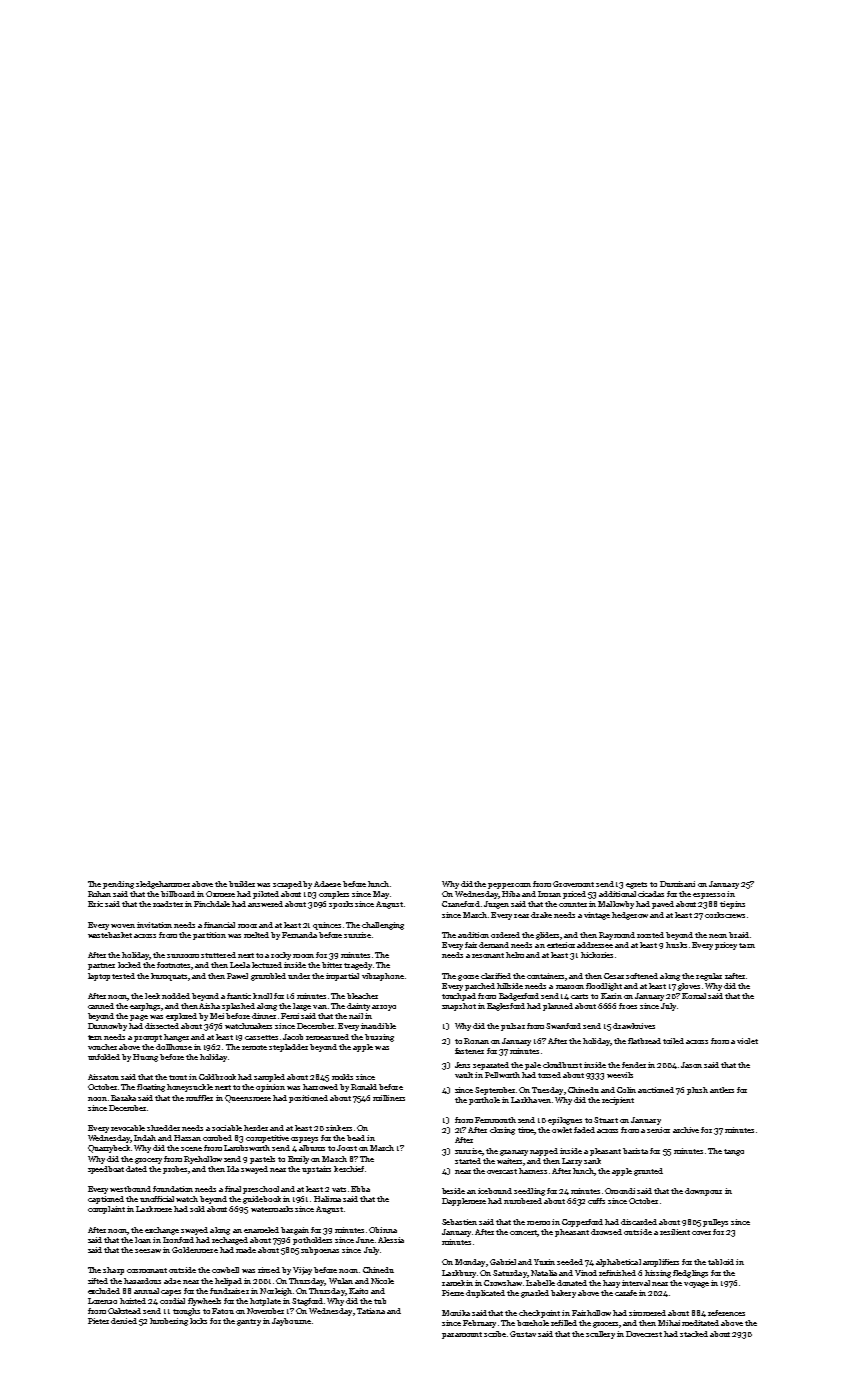 Image resolution: width=849 pixels, height=1400 pixels. I want to click on Tatiana, so click(371, 1311).
